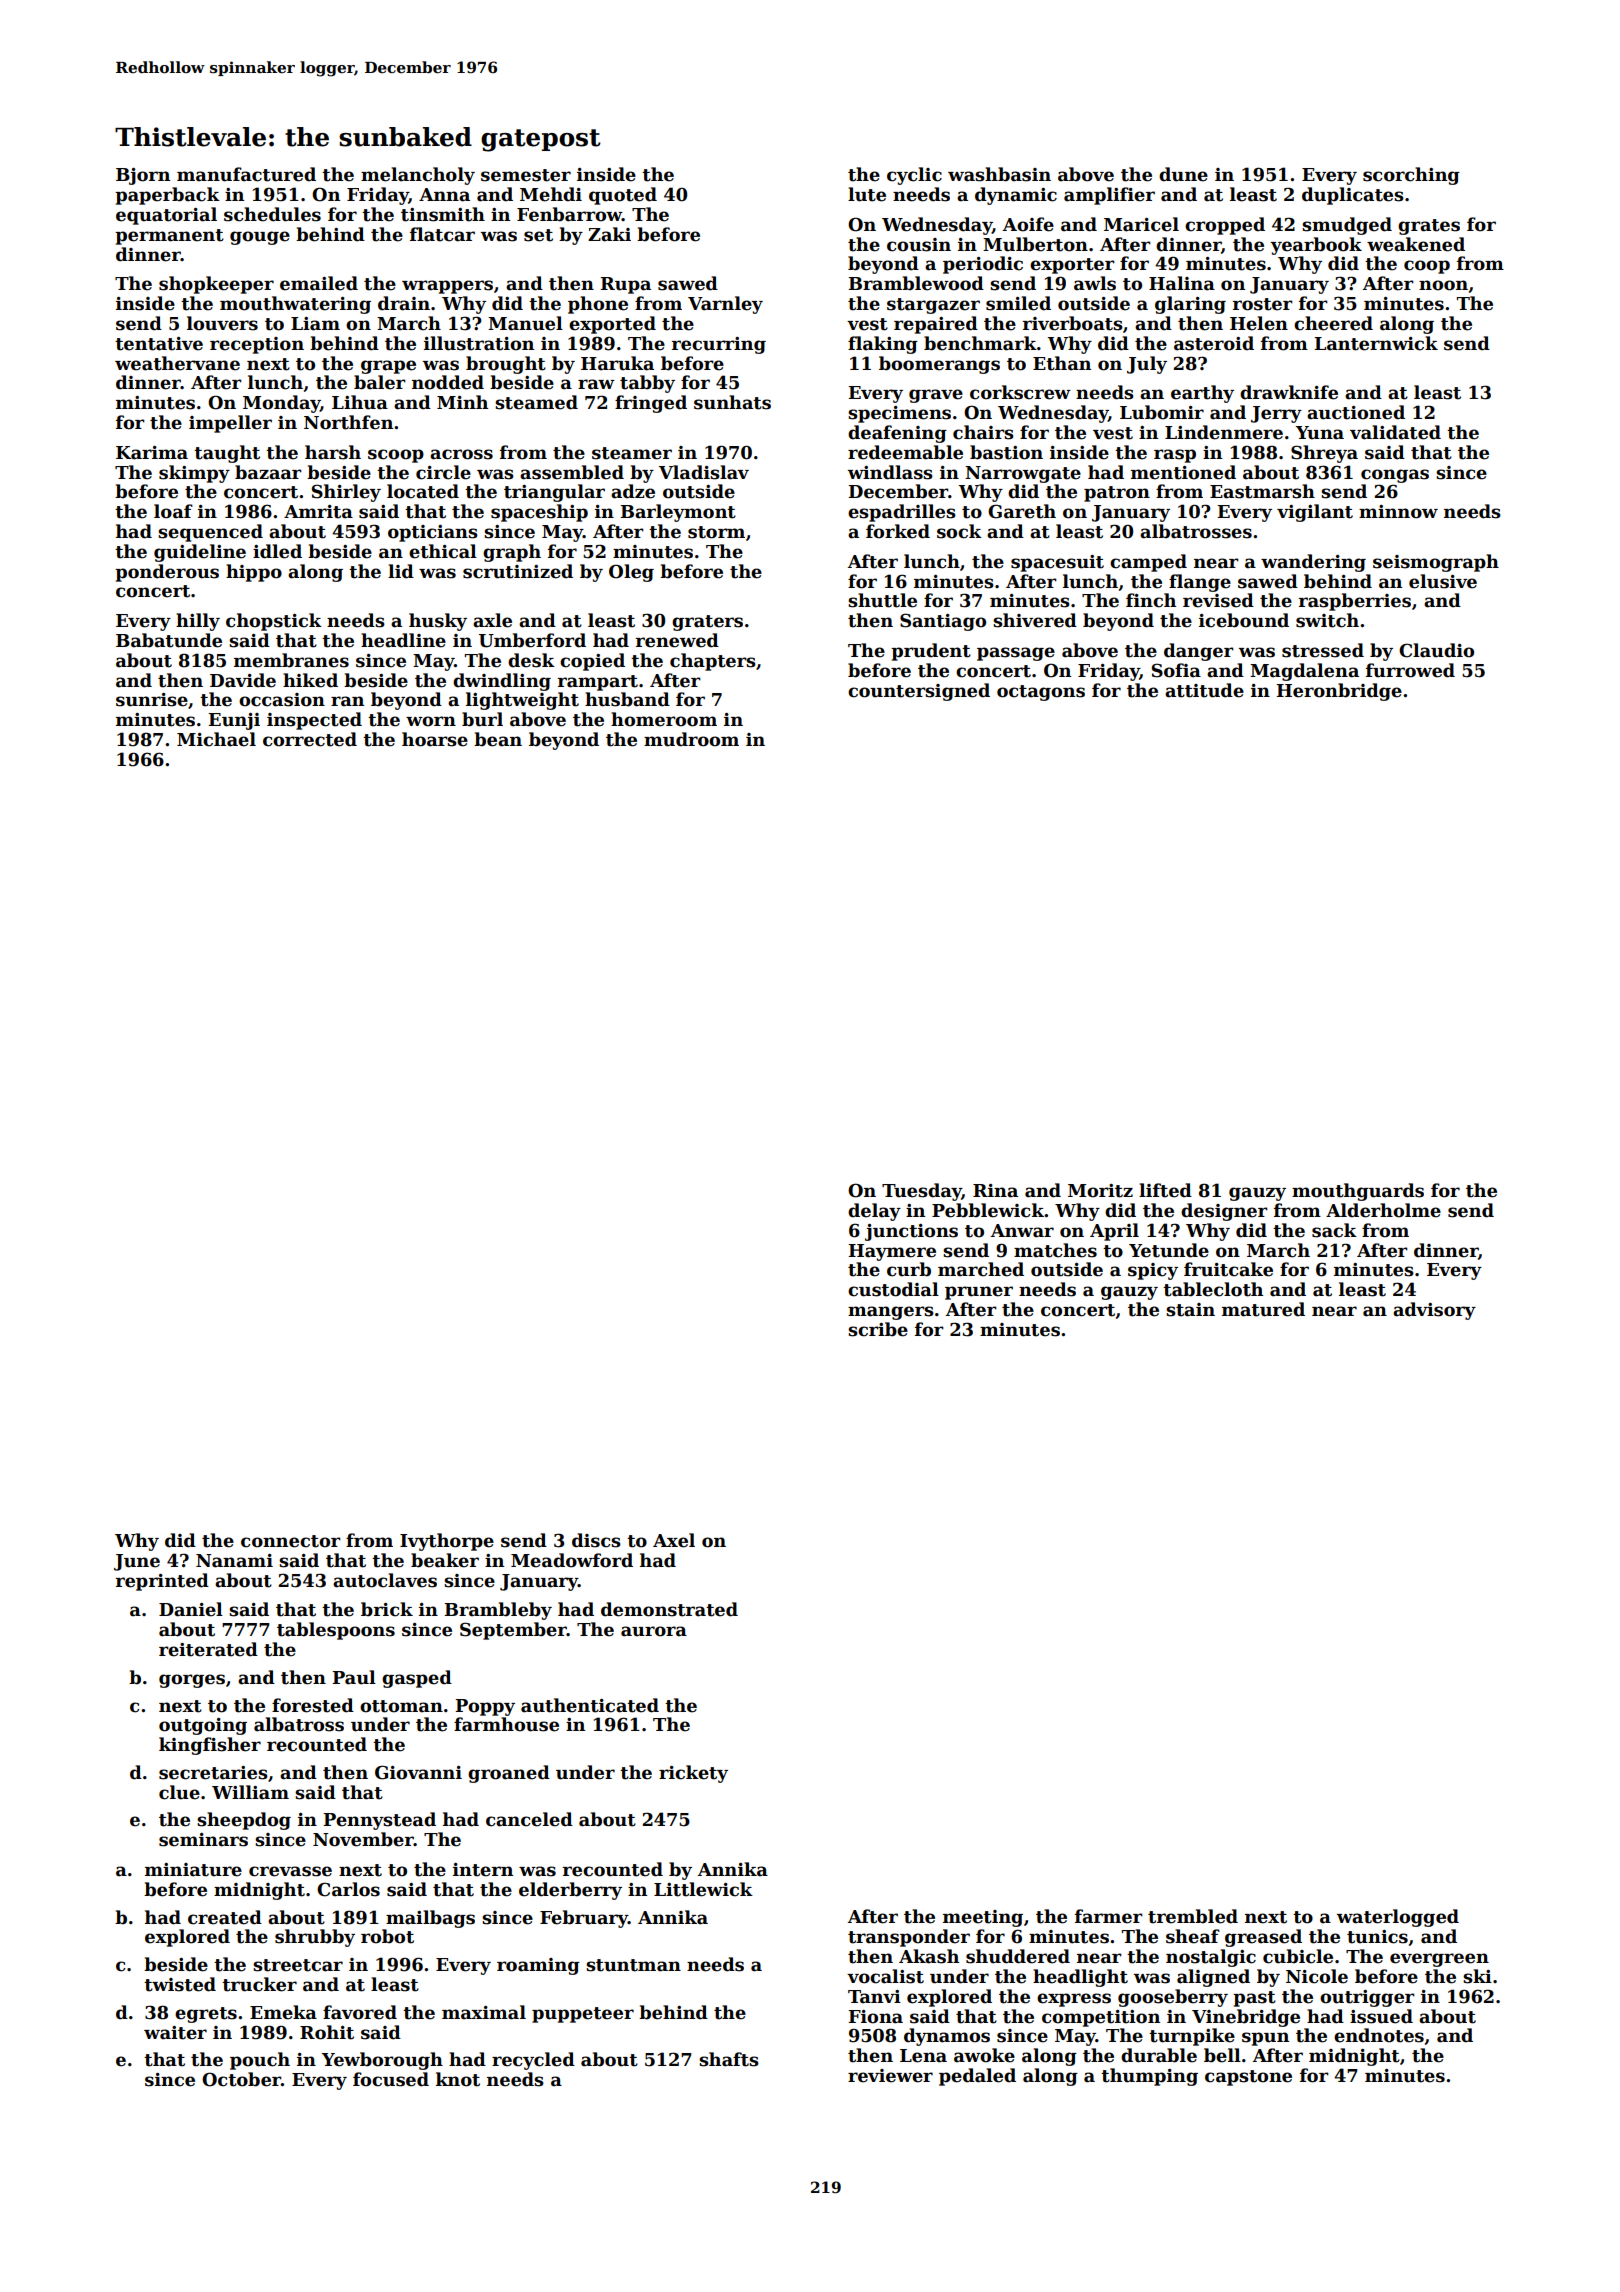 The image size is (1620, 2292). What do you see at coordinates (729, 2059) in the page?
I see `shafts` at bounding box center [729, 2059].
